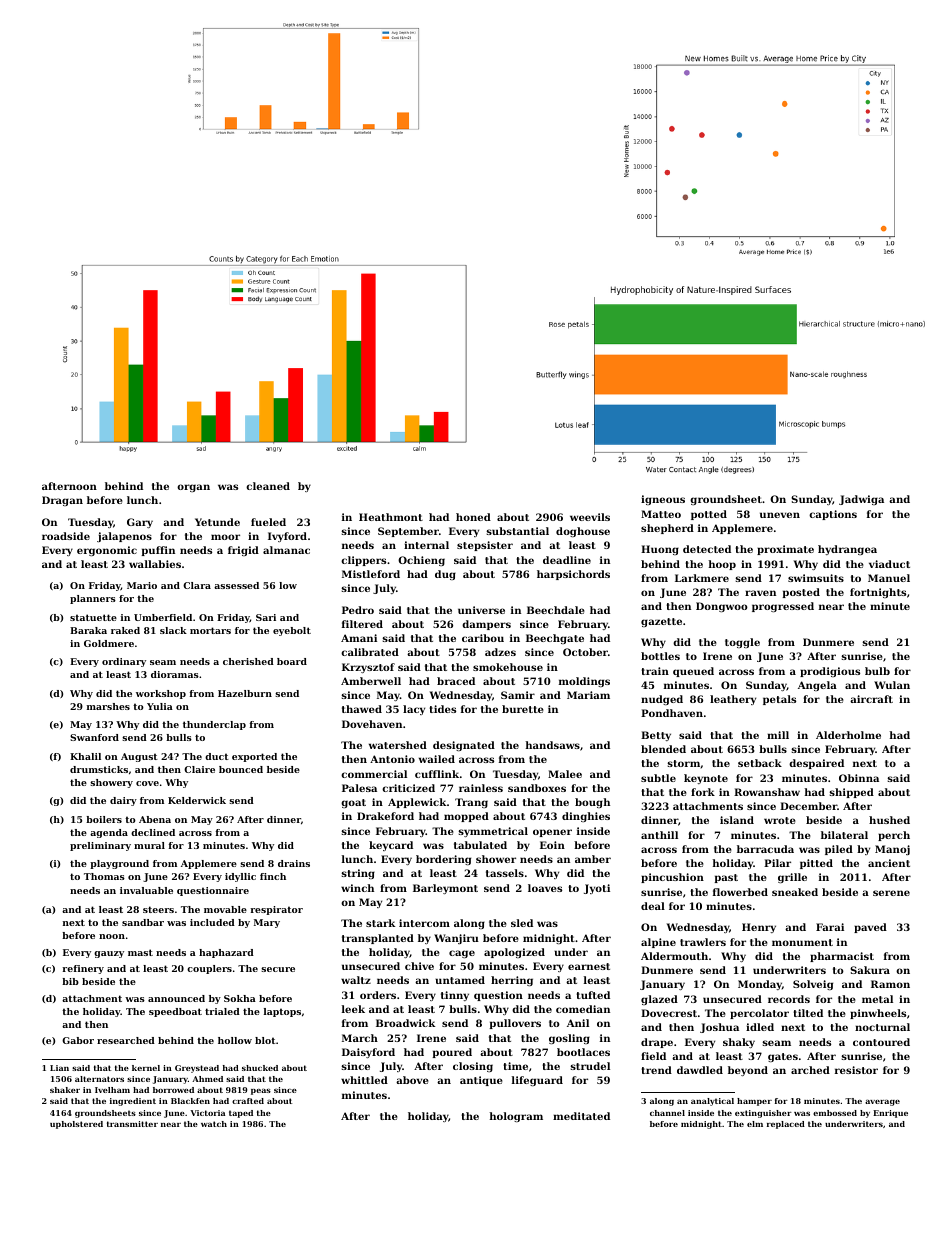 This screenshot has width=952, height=1233. I want to click on Hazelburn, so click(245, 693).
